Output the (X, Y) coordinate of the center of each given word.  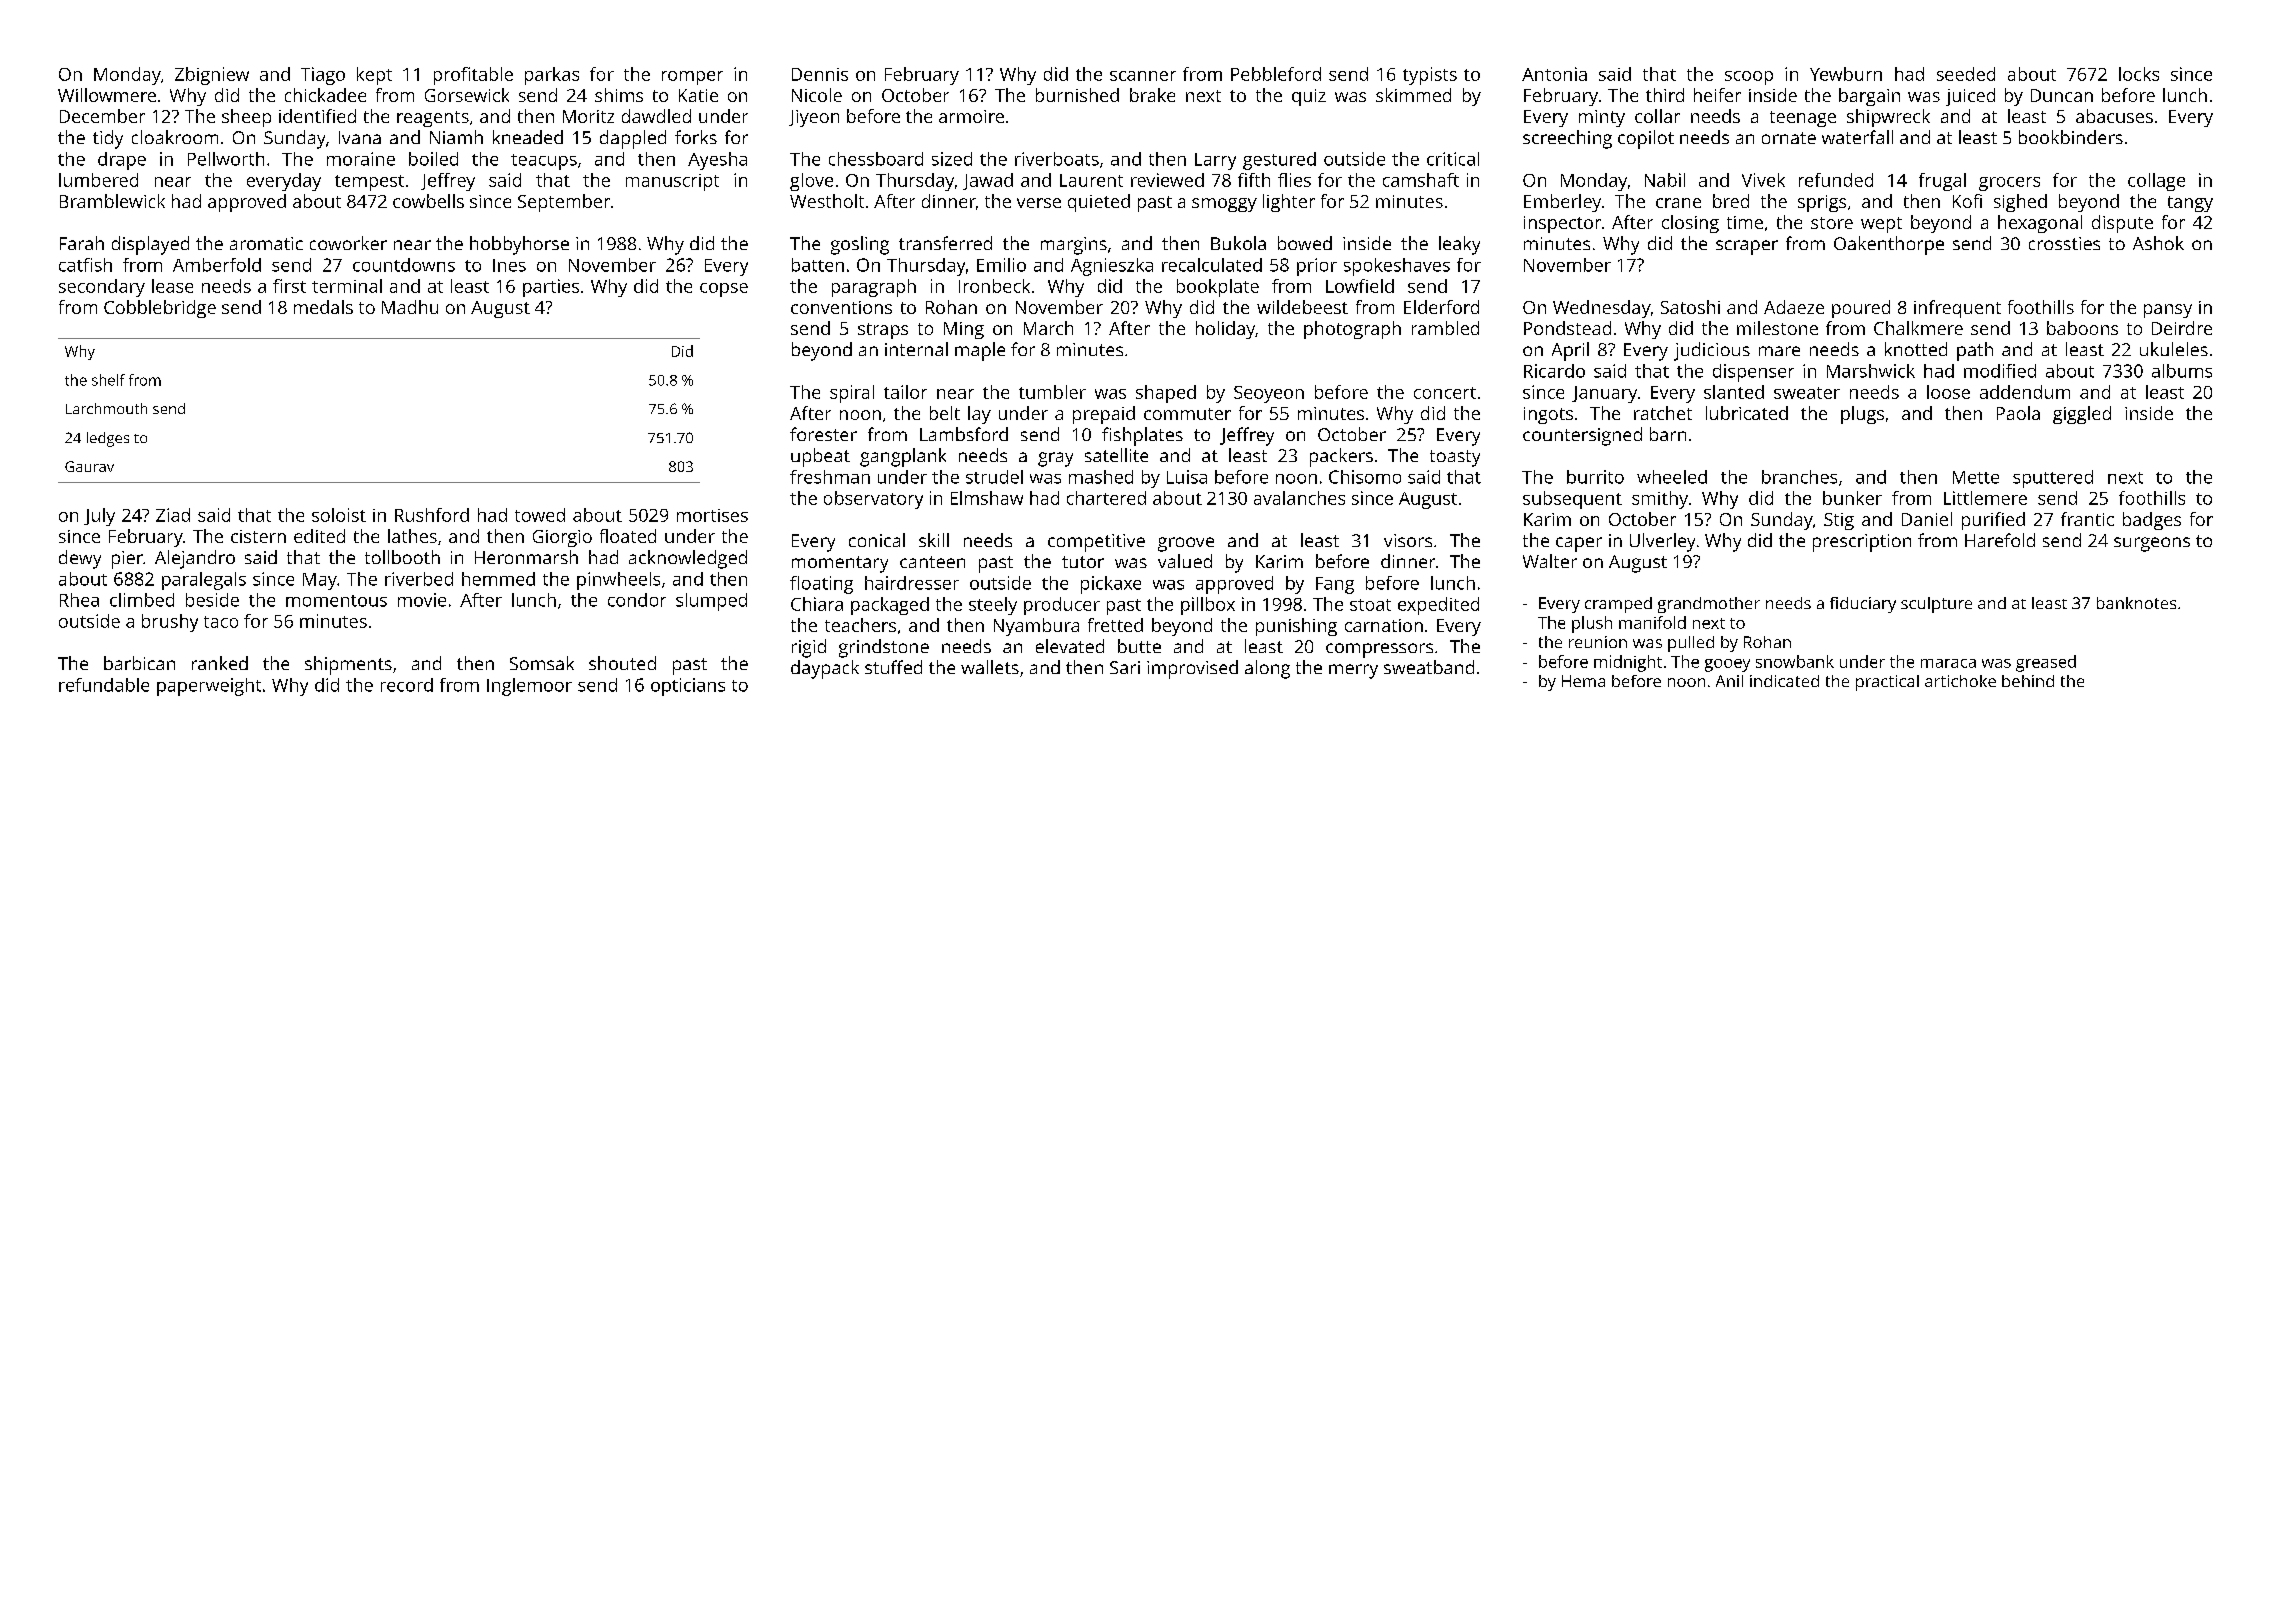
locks (2139, 74)
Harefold (2000, 540)
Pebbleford (1276, 74)
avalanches (1299, 498)
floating (821, 585)
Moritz (588, 116)
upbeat (820, 457)
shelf (108, 380)
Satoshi (1690, 307)
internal (916, 349)
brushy (170, 623)
